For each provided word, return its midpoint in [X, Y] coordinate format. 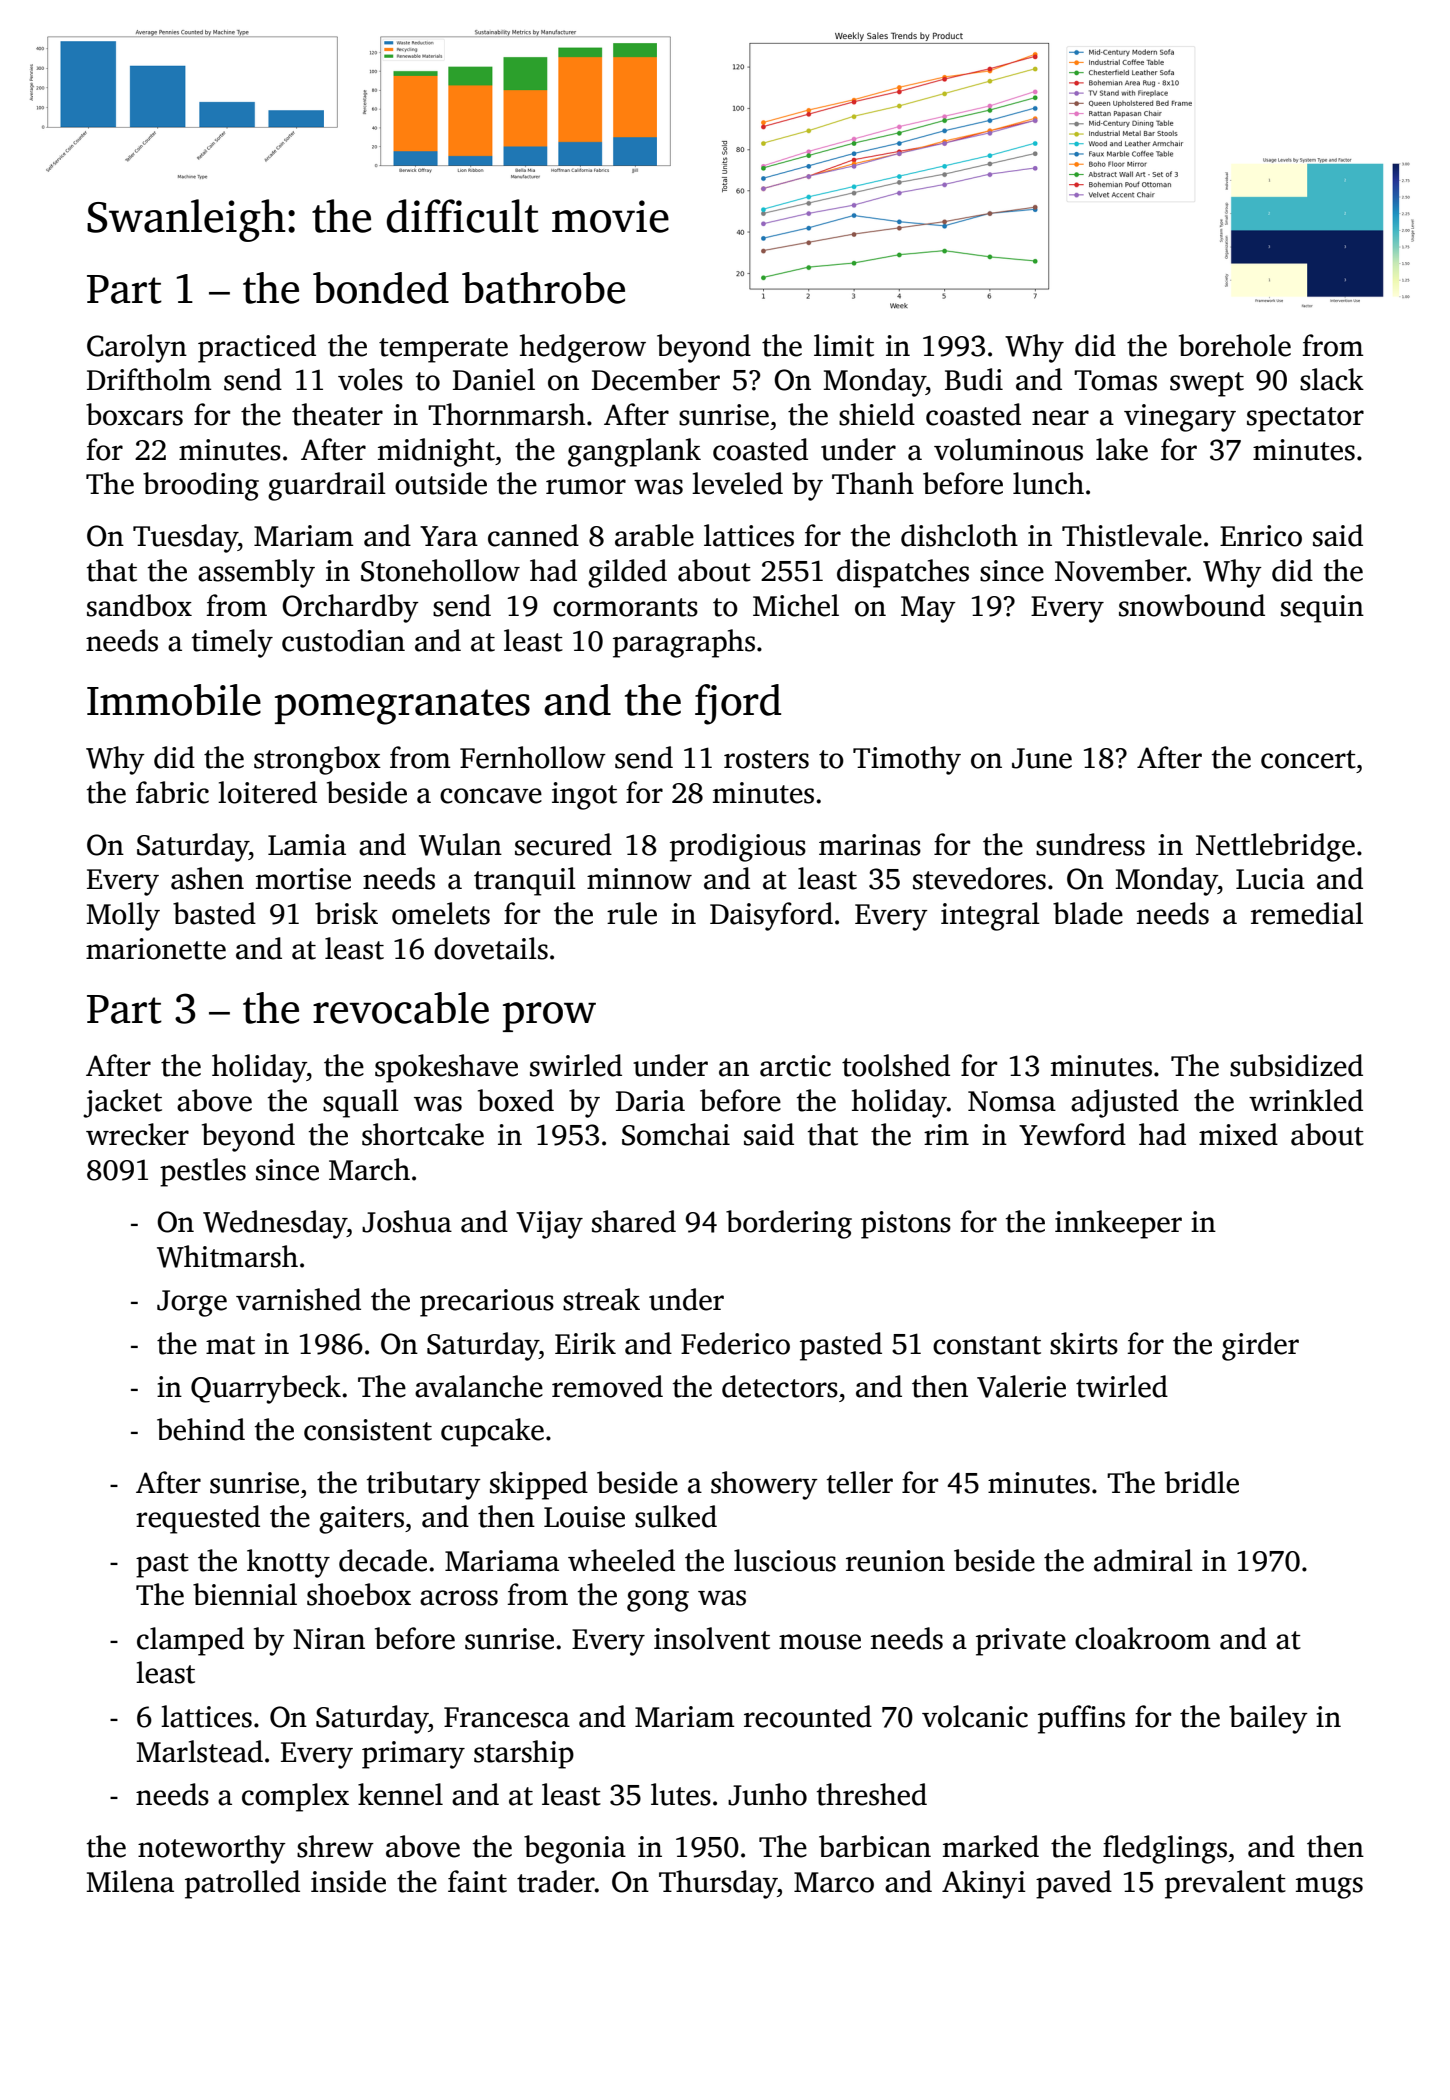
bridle [1202, 1482]
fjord [738, 704]
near [1060, 418]
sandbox [139, 605]
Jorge [192, 1303]
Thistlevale [1132, 535]
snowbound [1192, 605]
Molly [123, 916]
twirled [1122, 1386]
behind [201, 1429]
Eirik [585, 1343]
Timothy [907, 760]
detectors [780, 1386]
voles [370, 379]
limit [844, 345]
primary [413, 1755]
